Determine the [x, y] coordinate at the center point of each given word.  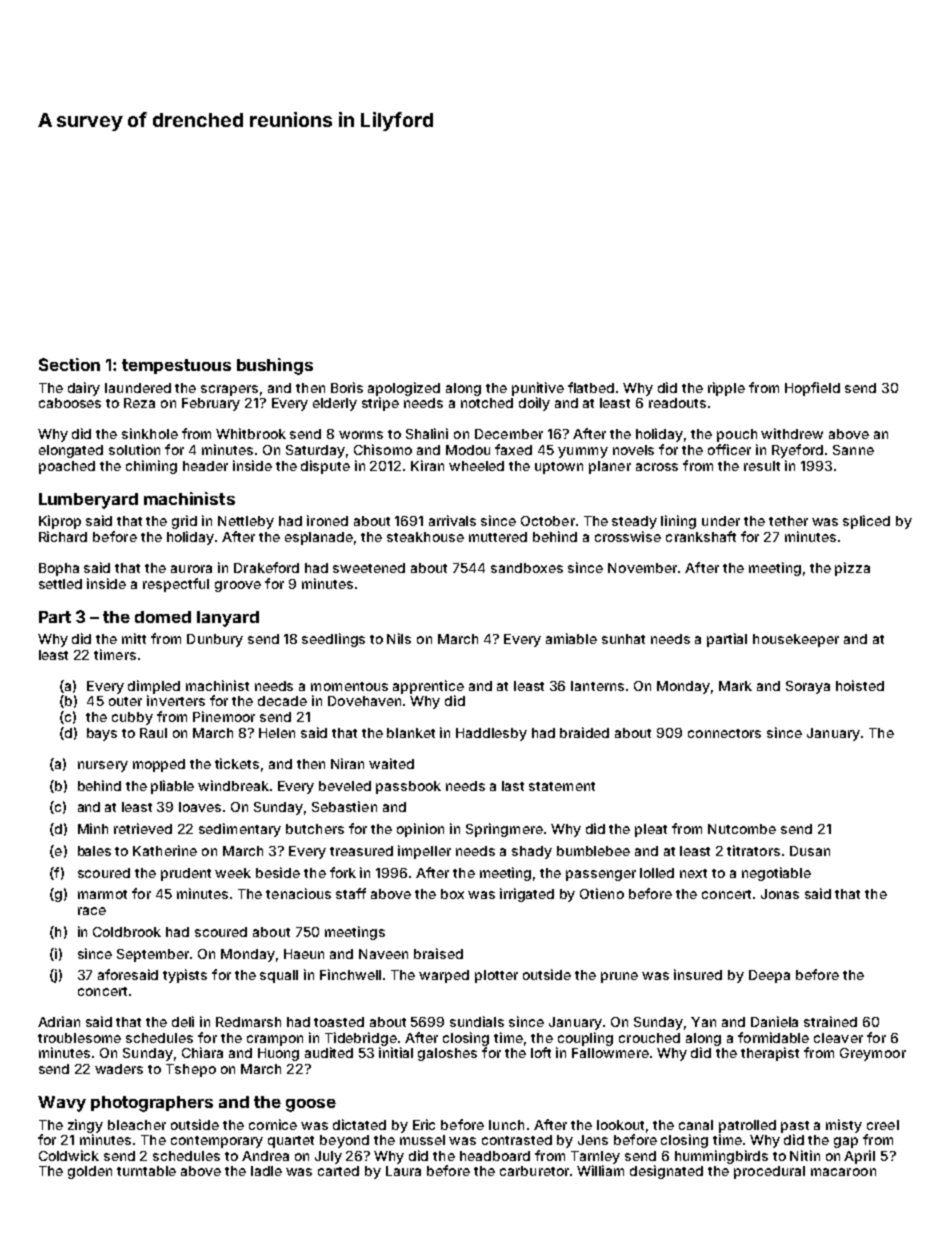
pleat [651, 830]
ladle [266, 1171]
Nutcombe [742, 829]
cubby [132, 718]
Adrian [59, 1021]
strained [830, 1021]
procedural [769, 1172]
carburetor [534, 1171]
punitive [538, 389]
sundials [477, 1021]
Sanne [853, 450]
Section [69, 364]
